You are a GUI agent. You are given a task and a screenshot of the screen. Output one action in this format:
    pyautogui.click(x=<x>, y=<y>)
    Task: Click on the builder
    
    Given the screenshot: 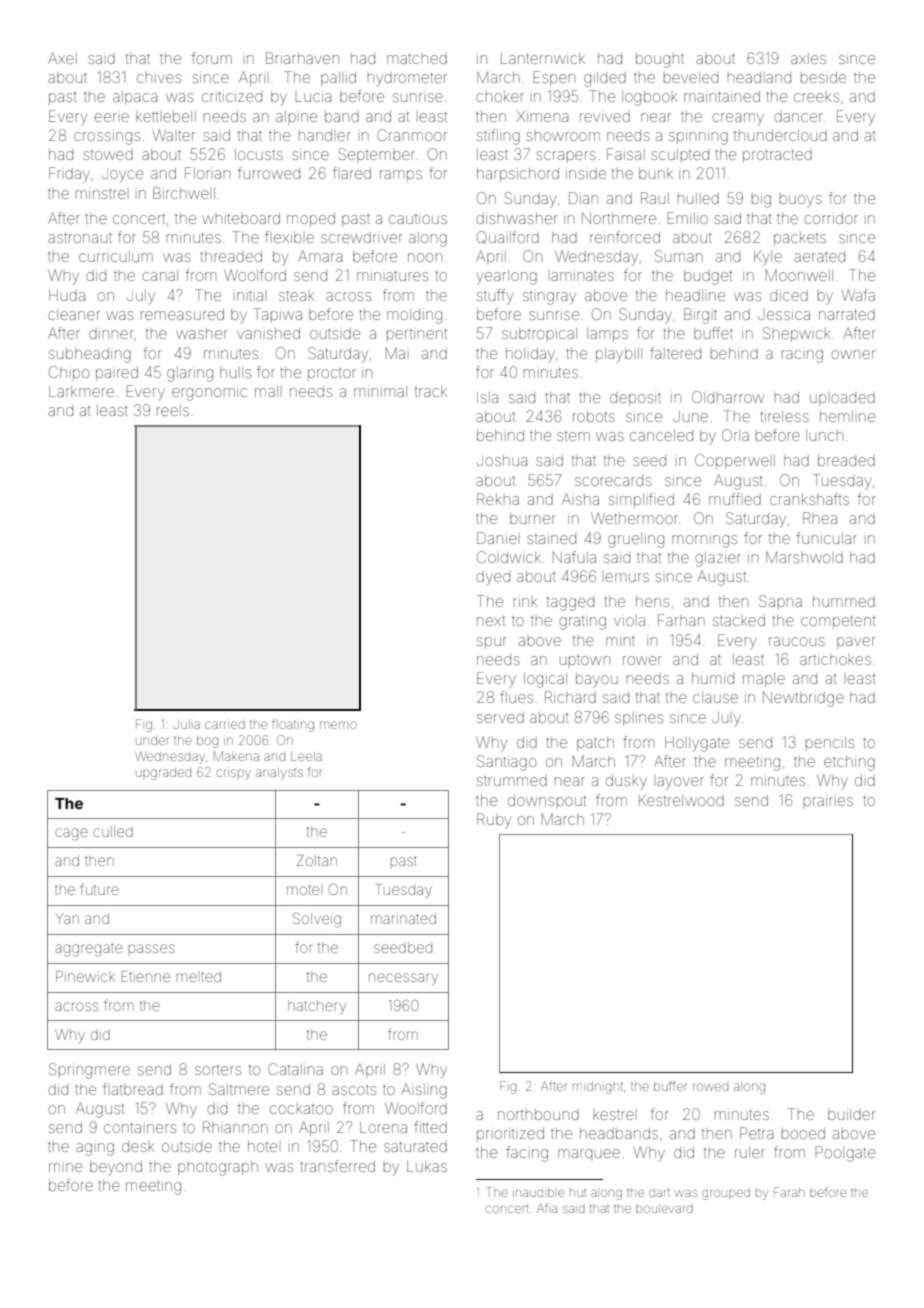 What is the action you would take?
    pyautogui.click(x=852, y=1114)
